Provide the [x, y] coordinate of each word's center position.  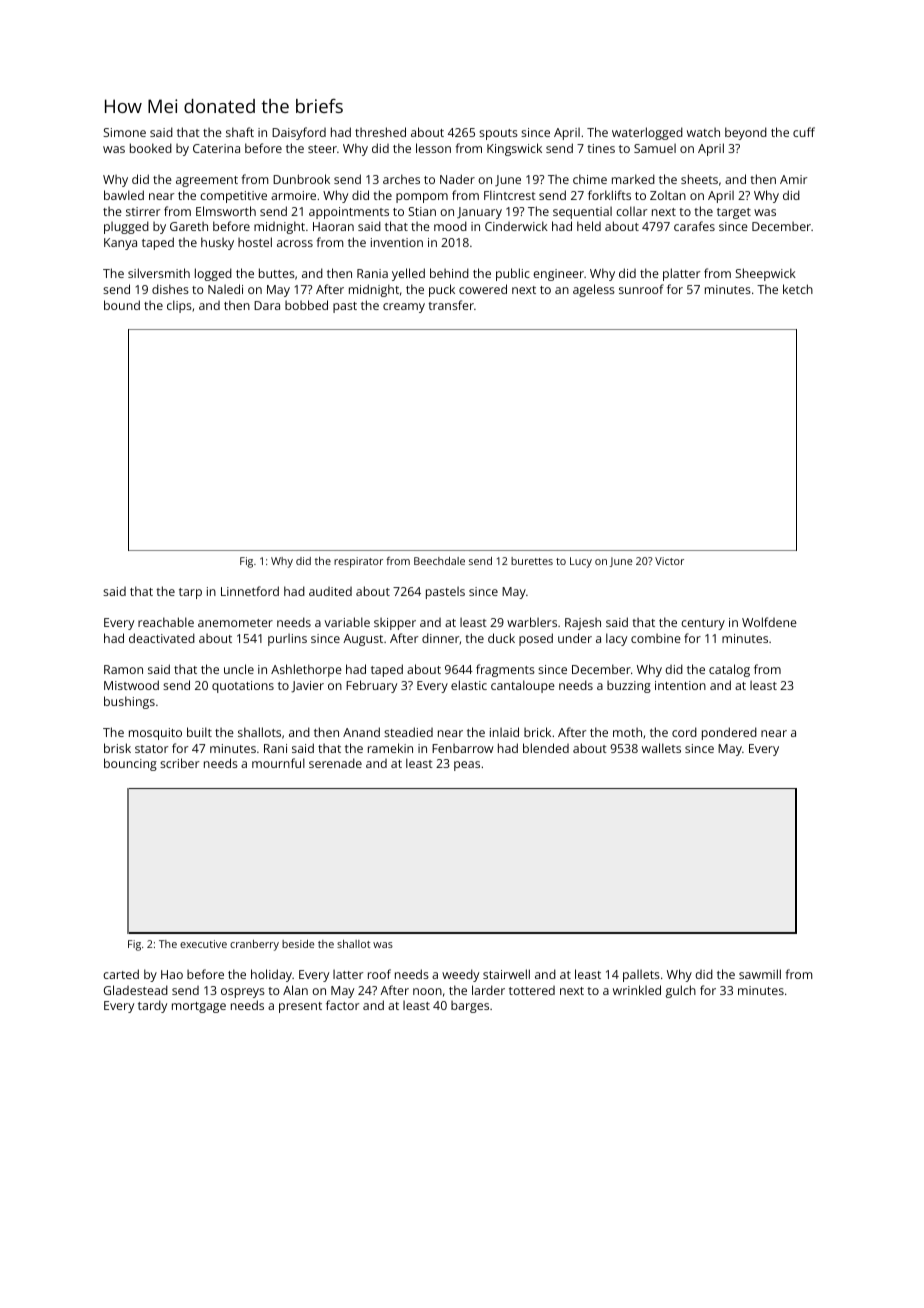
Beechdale [439, 561]
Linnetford [250, 591]
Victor [669, 561]
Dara [267, 305]
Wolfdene [769, 622]
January [479, 213]
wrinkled [637, 990]
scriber [179, 763]
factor [342, 1005]
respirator [358, 562]
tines [601, 148]
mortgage [199, 1007]
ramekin [390, 748]
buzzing [629, 686]
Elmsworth [226, 211]
